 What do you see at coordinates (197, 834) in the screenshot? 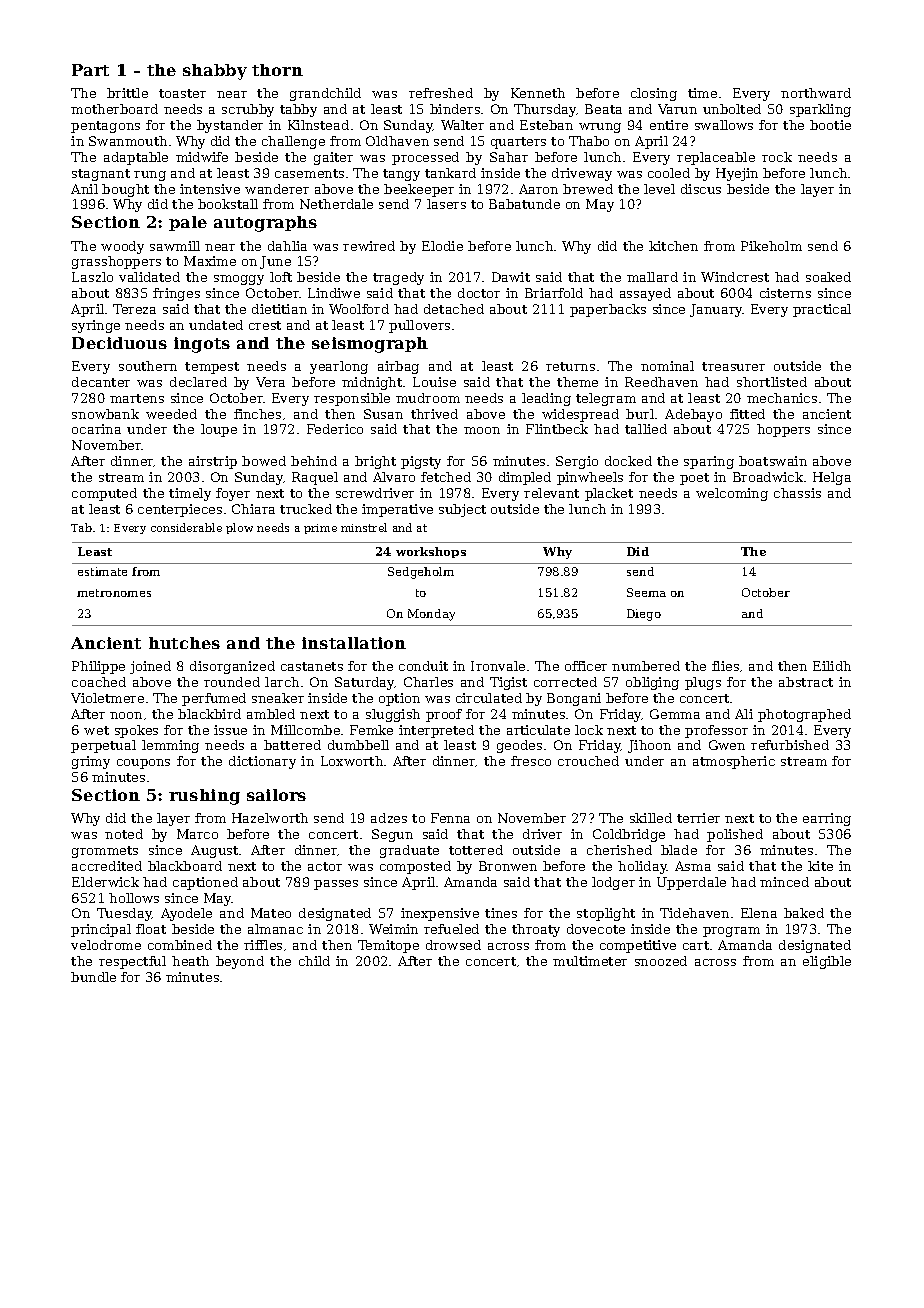
I see `Marco` at bounding box center [197, 834].
